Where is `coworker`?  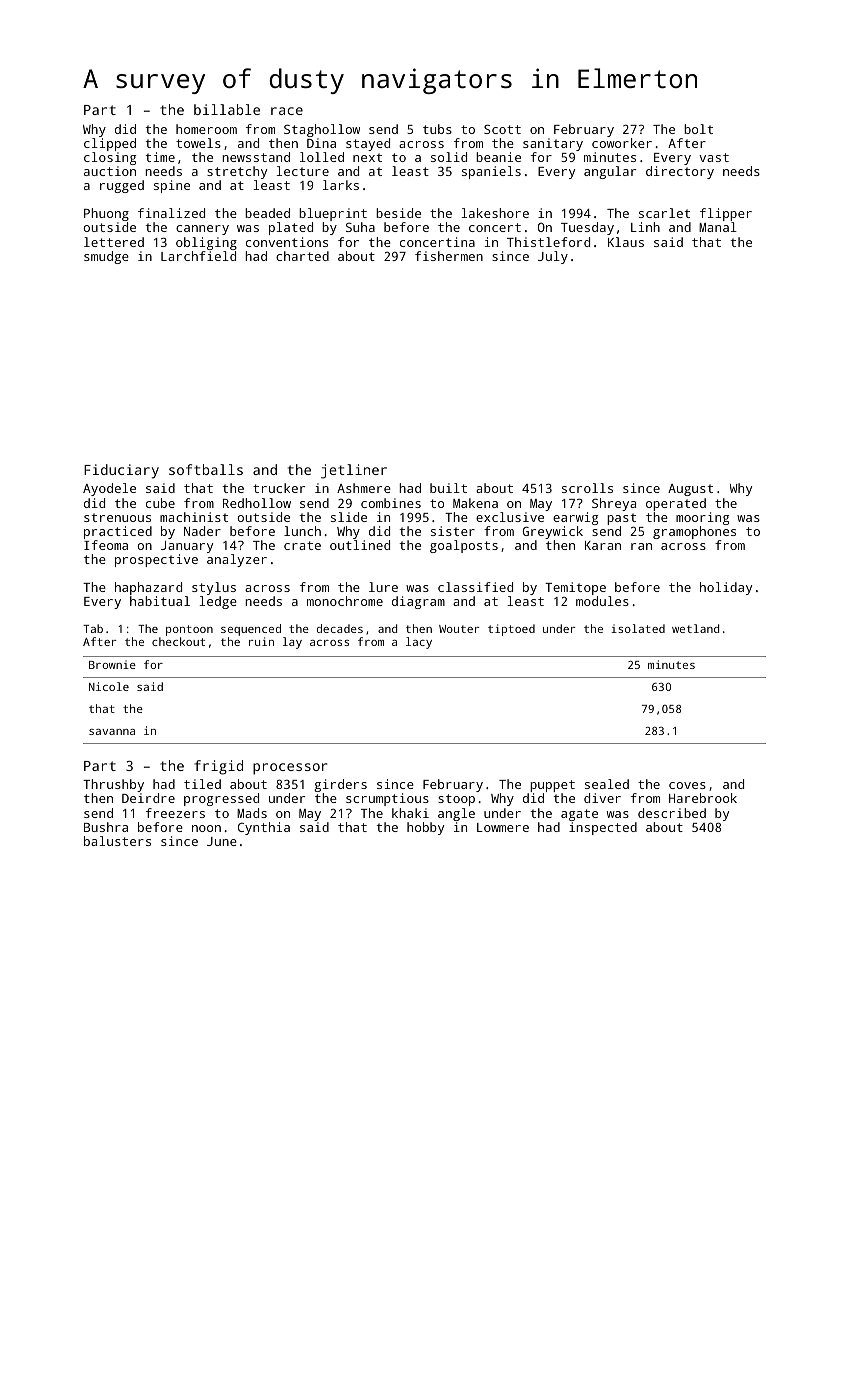 coworker is located at coordinates (622, 143).
